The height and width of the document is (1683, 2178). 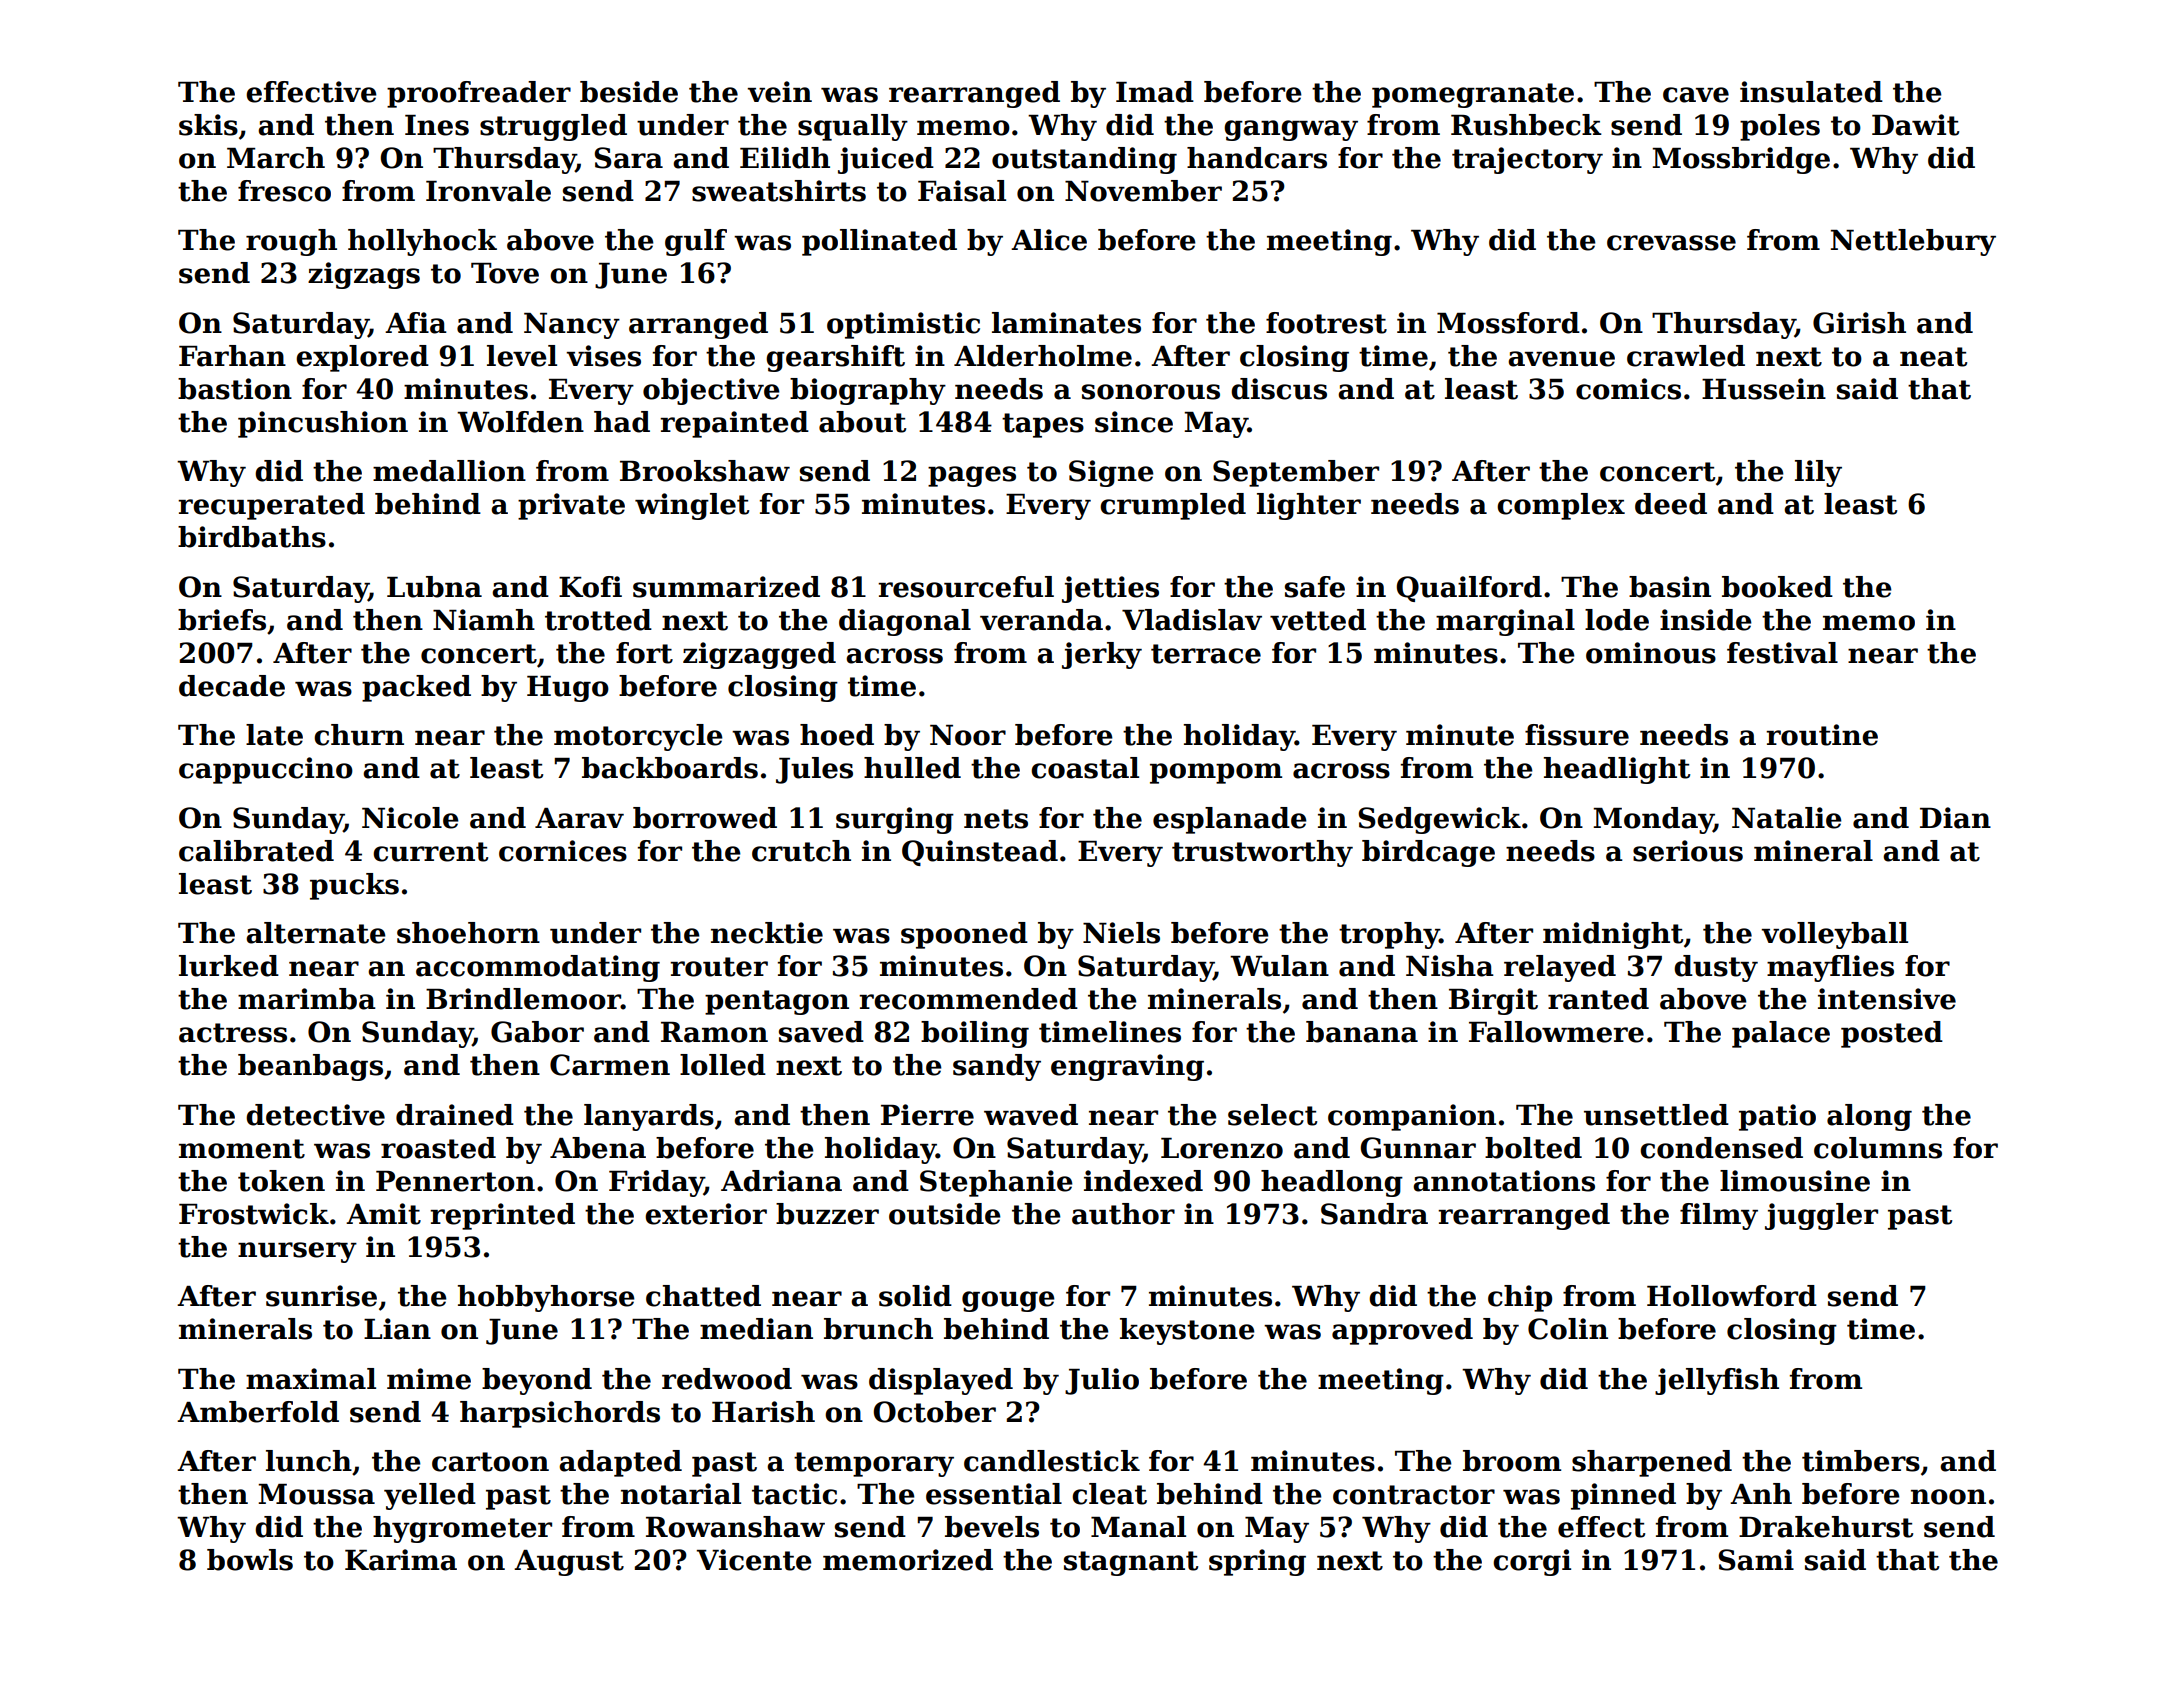 I want to click on Sara, so click(x=628, y=158).
